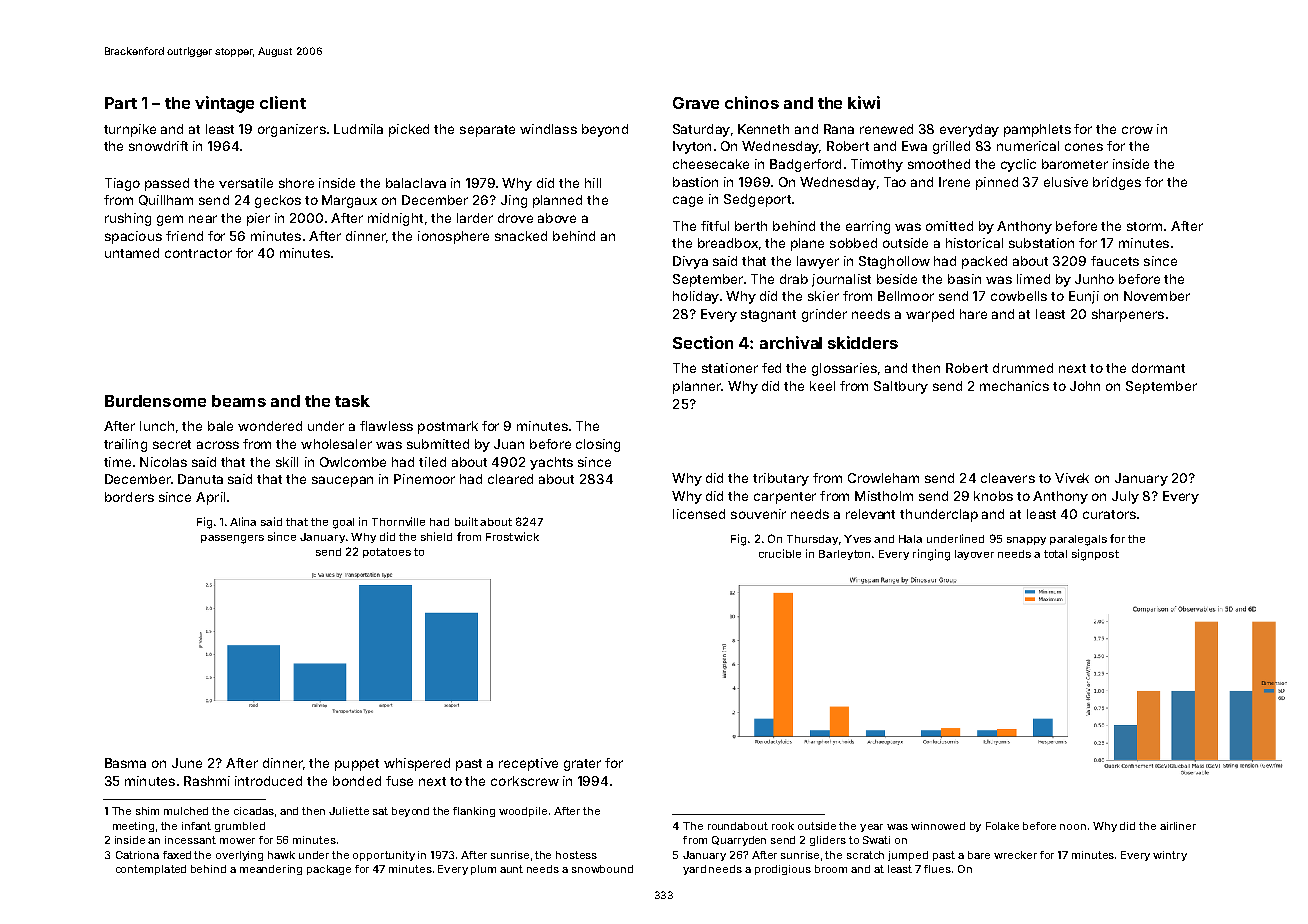 This image has width=1308, height=924. Describe the element at coordinates (696, 103) in the image. I see `Grave` at that location.
